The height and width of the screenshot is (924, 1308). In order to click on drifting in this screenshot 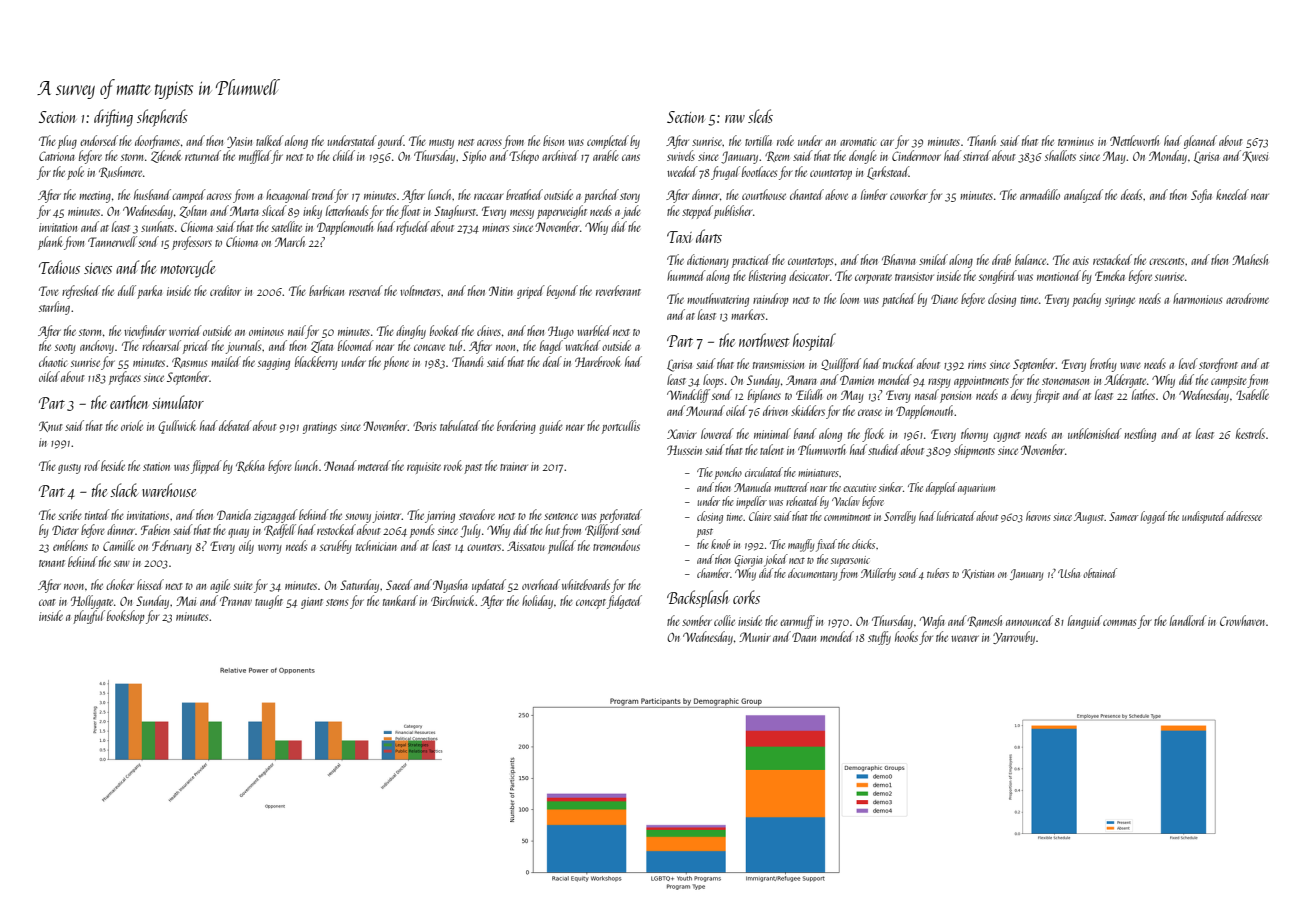, I will do `click(113, 118)`.
